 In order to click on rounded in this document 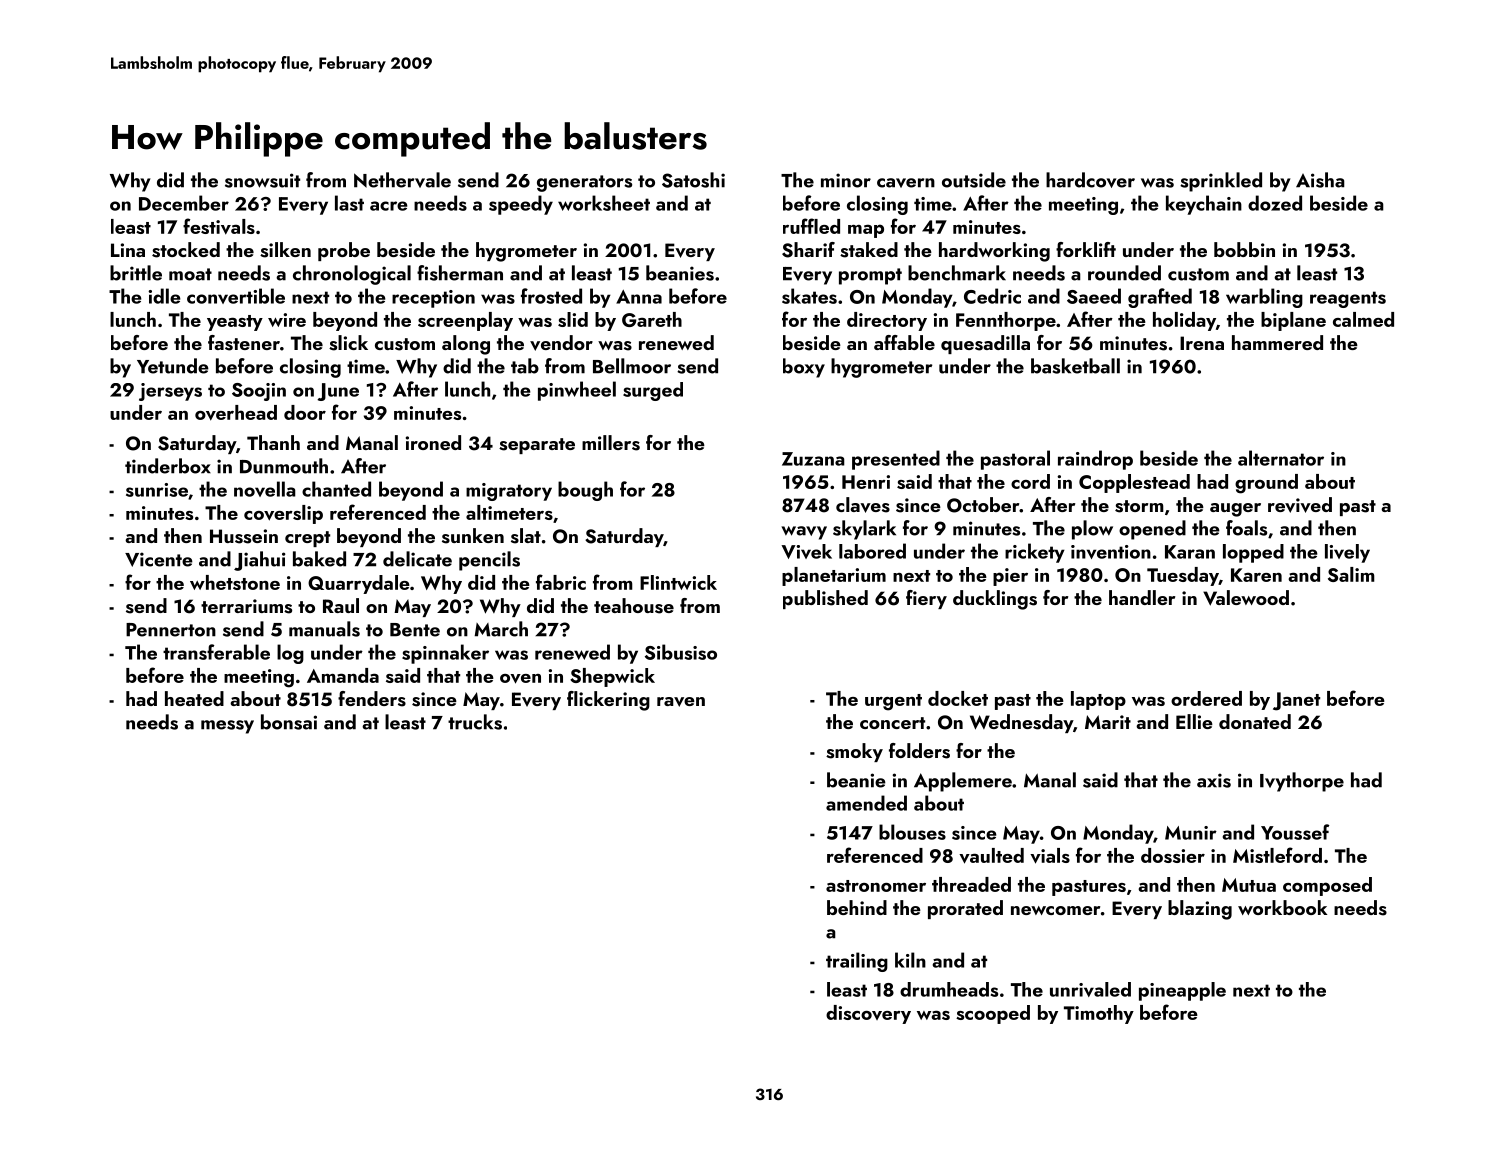, I will do `click(1124, 273)`.
